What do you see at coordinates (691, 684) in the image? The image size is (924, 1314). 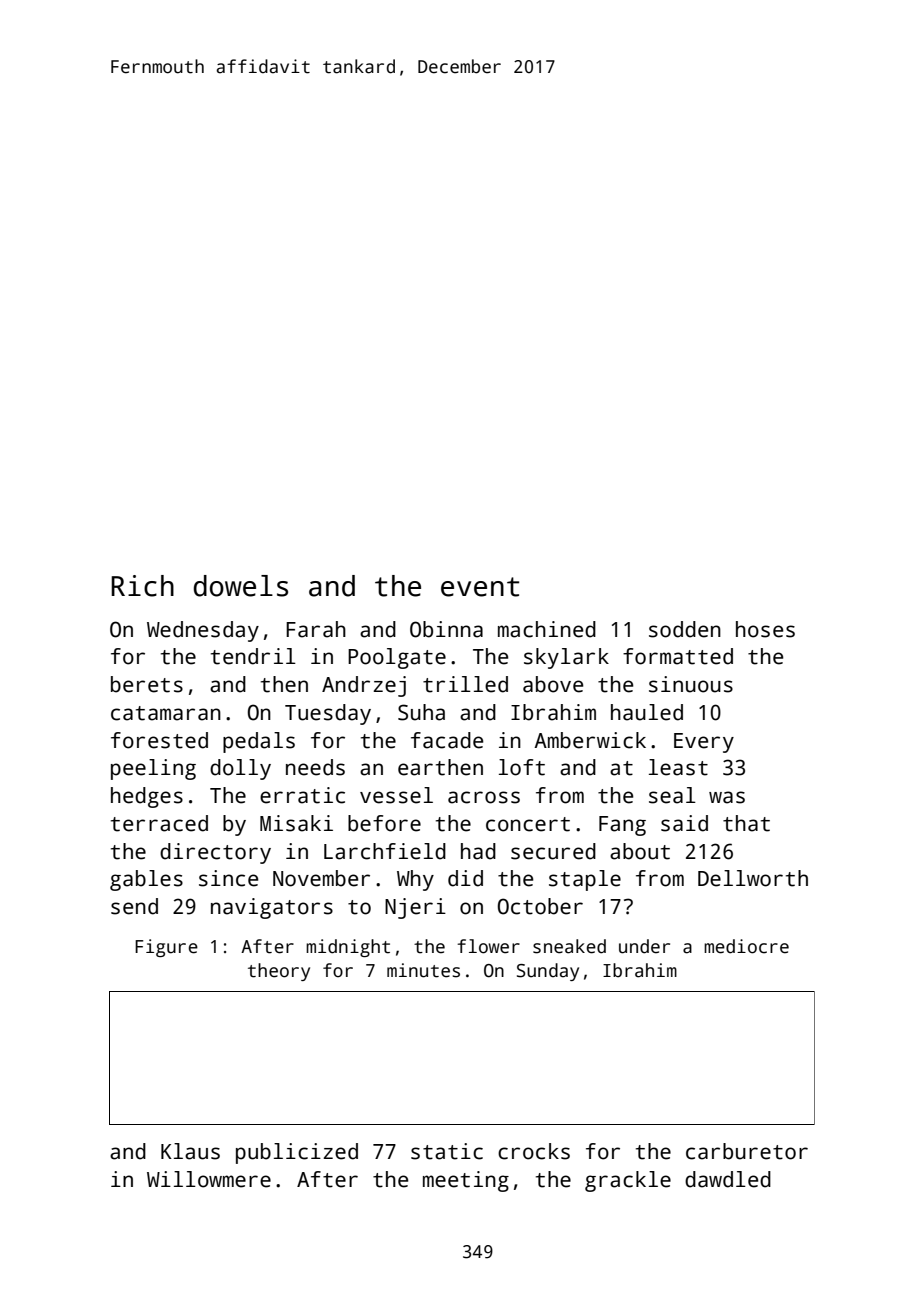 I see `sinuous` at bounding box center [691, 684].
